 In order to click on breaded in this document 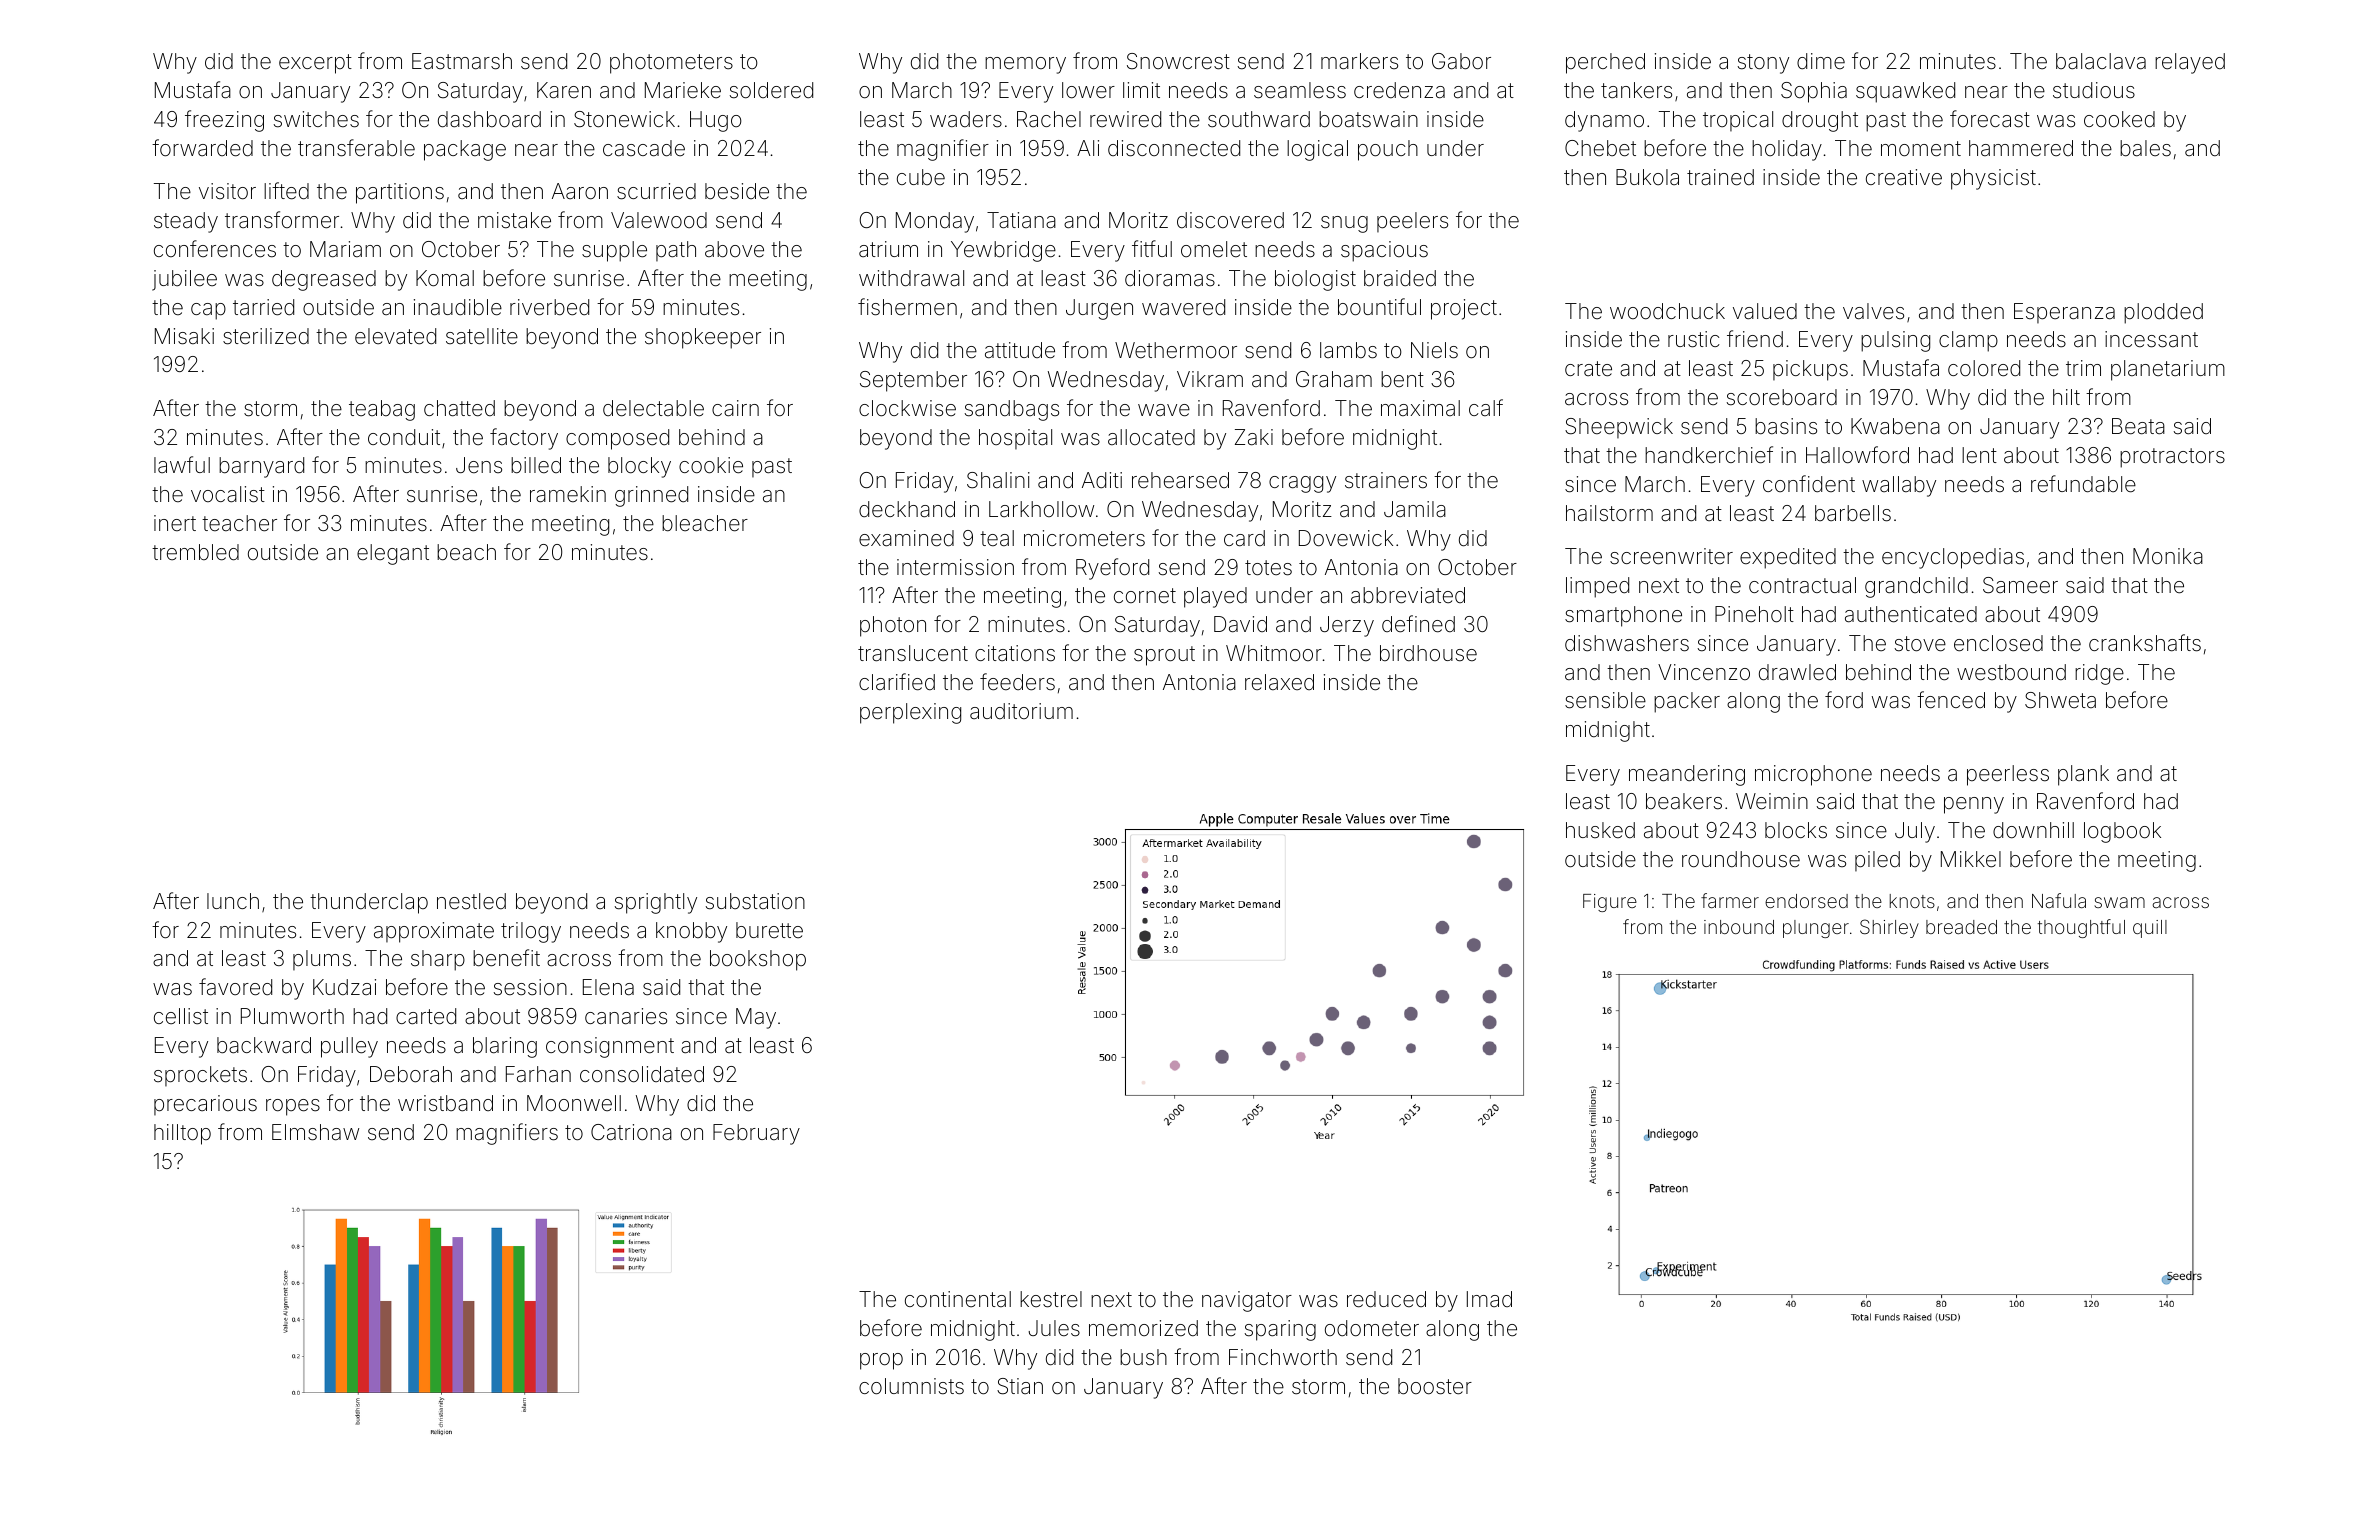, I will do `click(1961, 927)`.
